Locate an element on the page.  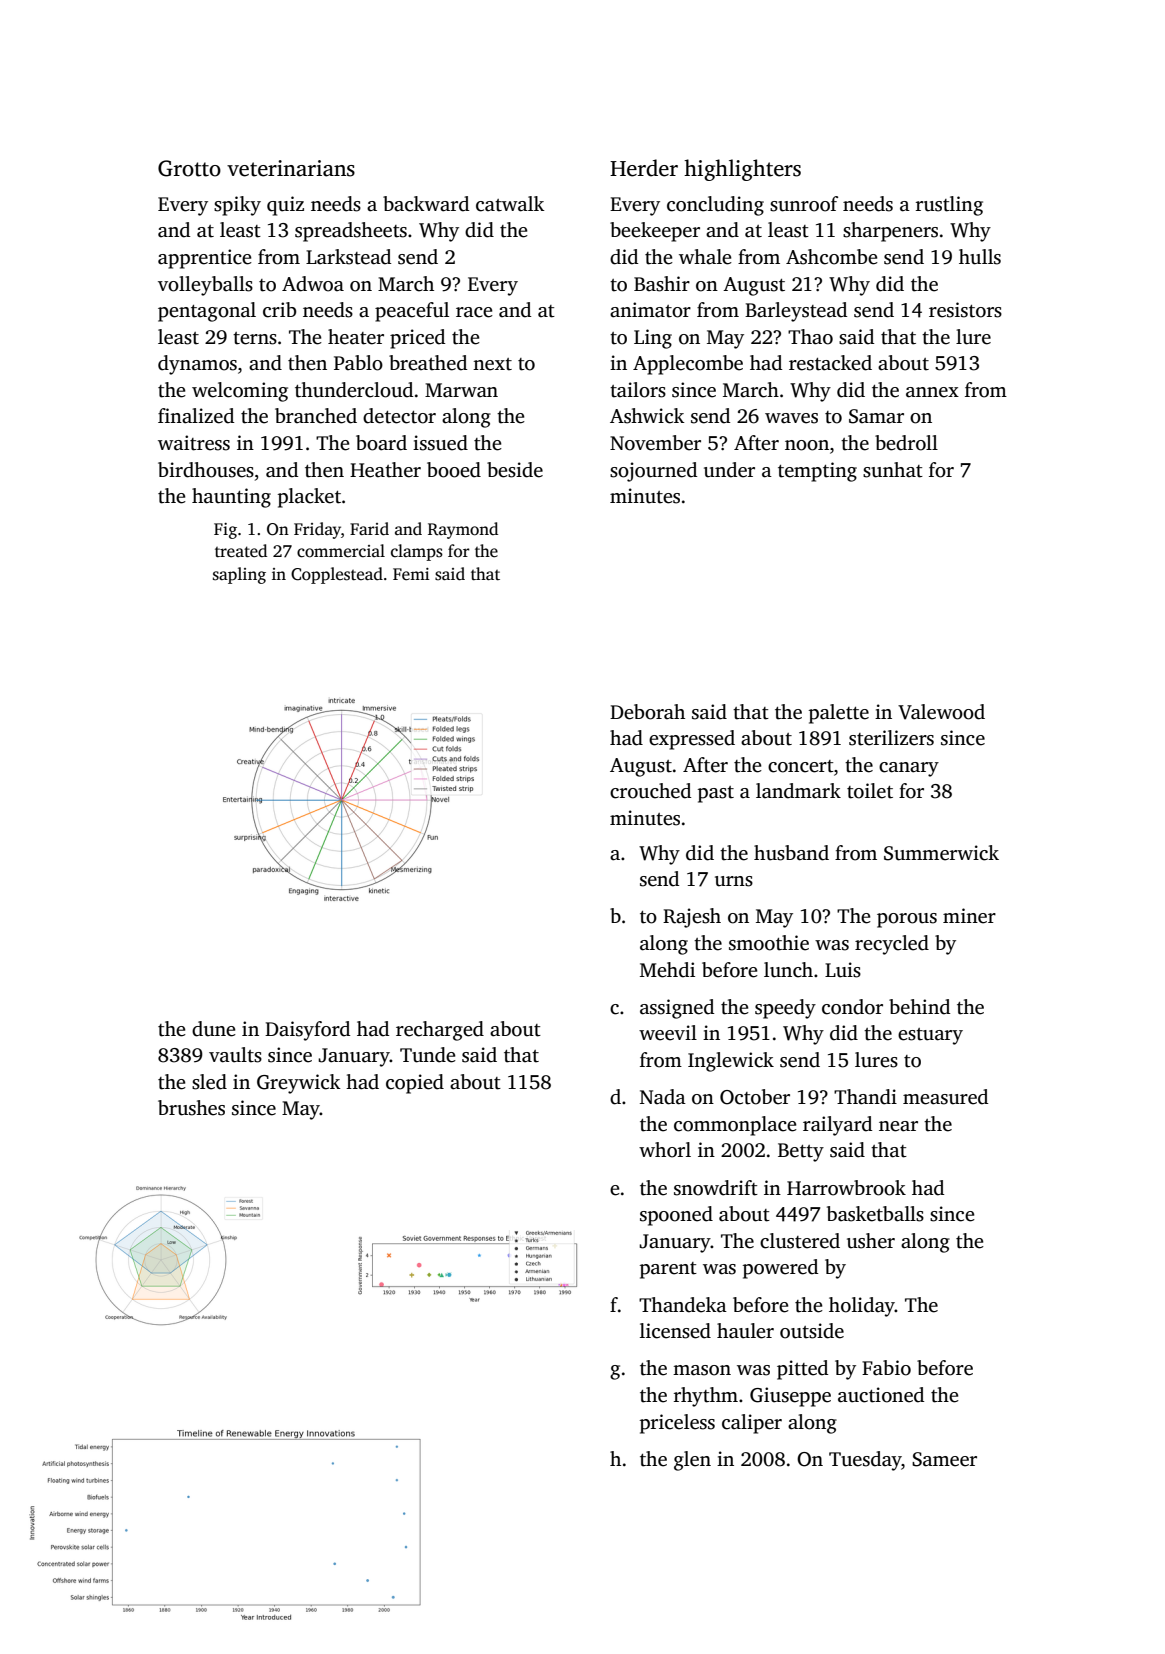
priceless is located at coordinates (677, 1424).
